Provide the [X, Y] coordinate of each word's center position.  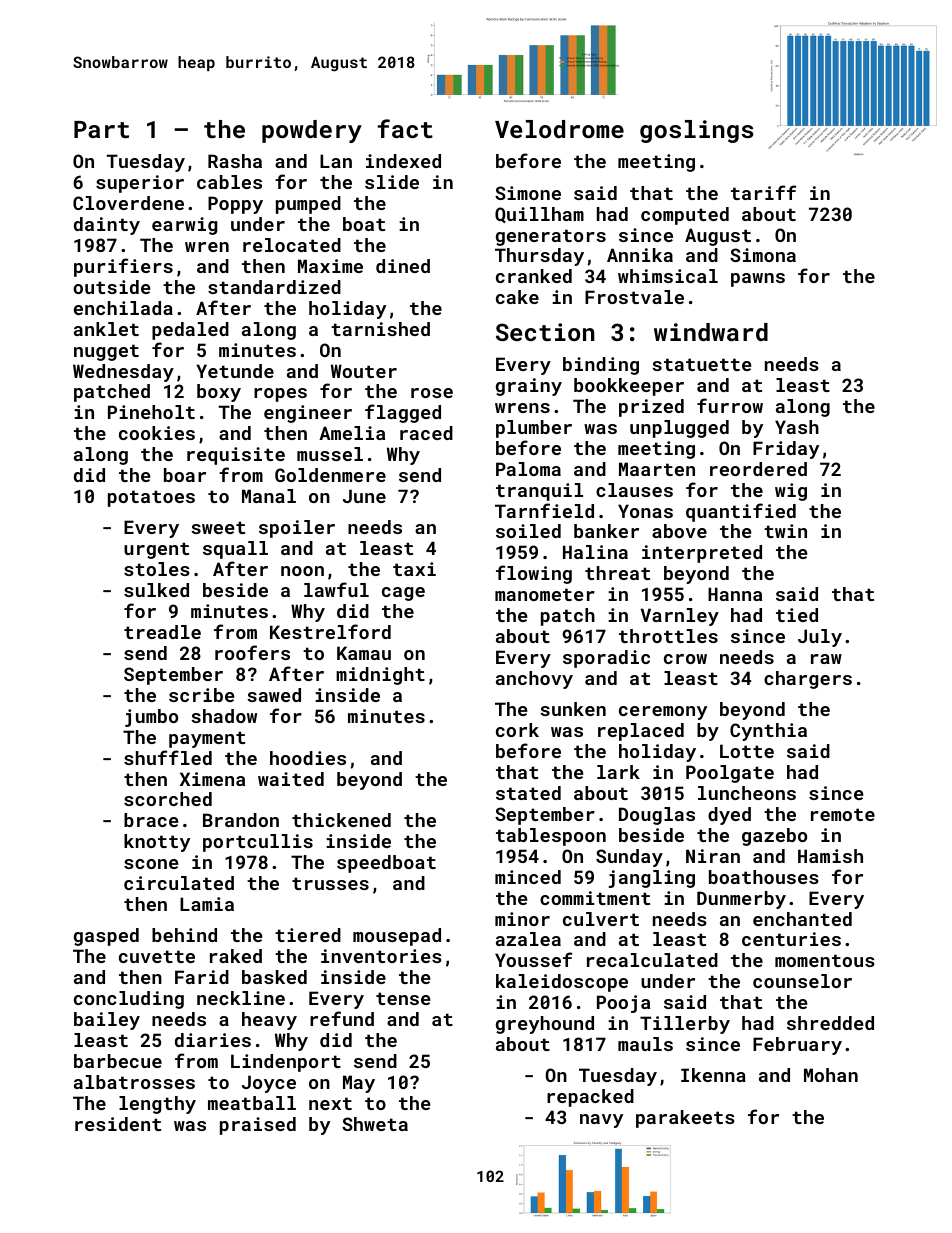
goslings [697, 131]
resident [118, 1124]
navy [601, 1121]
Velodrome [559, 129]
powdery [312, 131]
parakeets [685, 1119]
